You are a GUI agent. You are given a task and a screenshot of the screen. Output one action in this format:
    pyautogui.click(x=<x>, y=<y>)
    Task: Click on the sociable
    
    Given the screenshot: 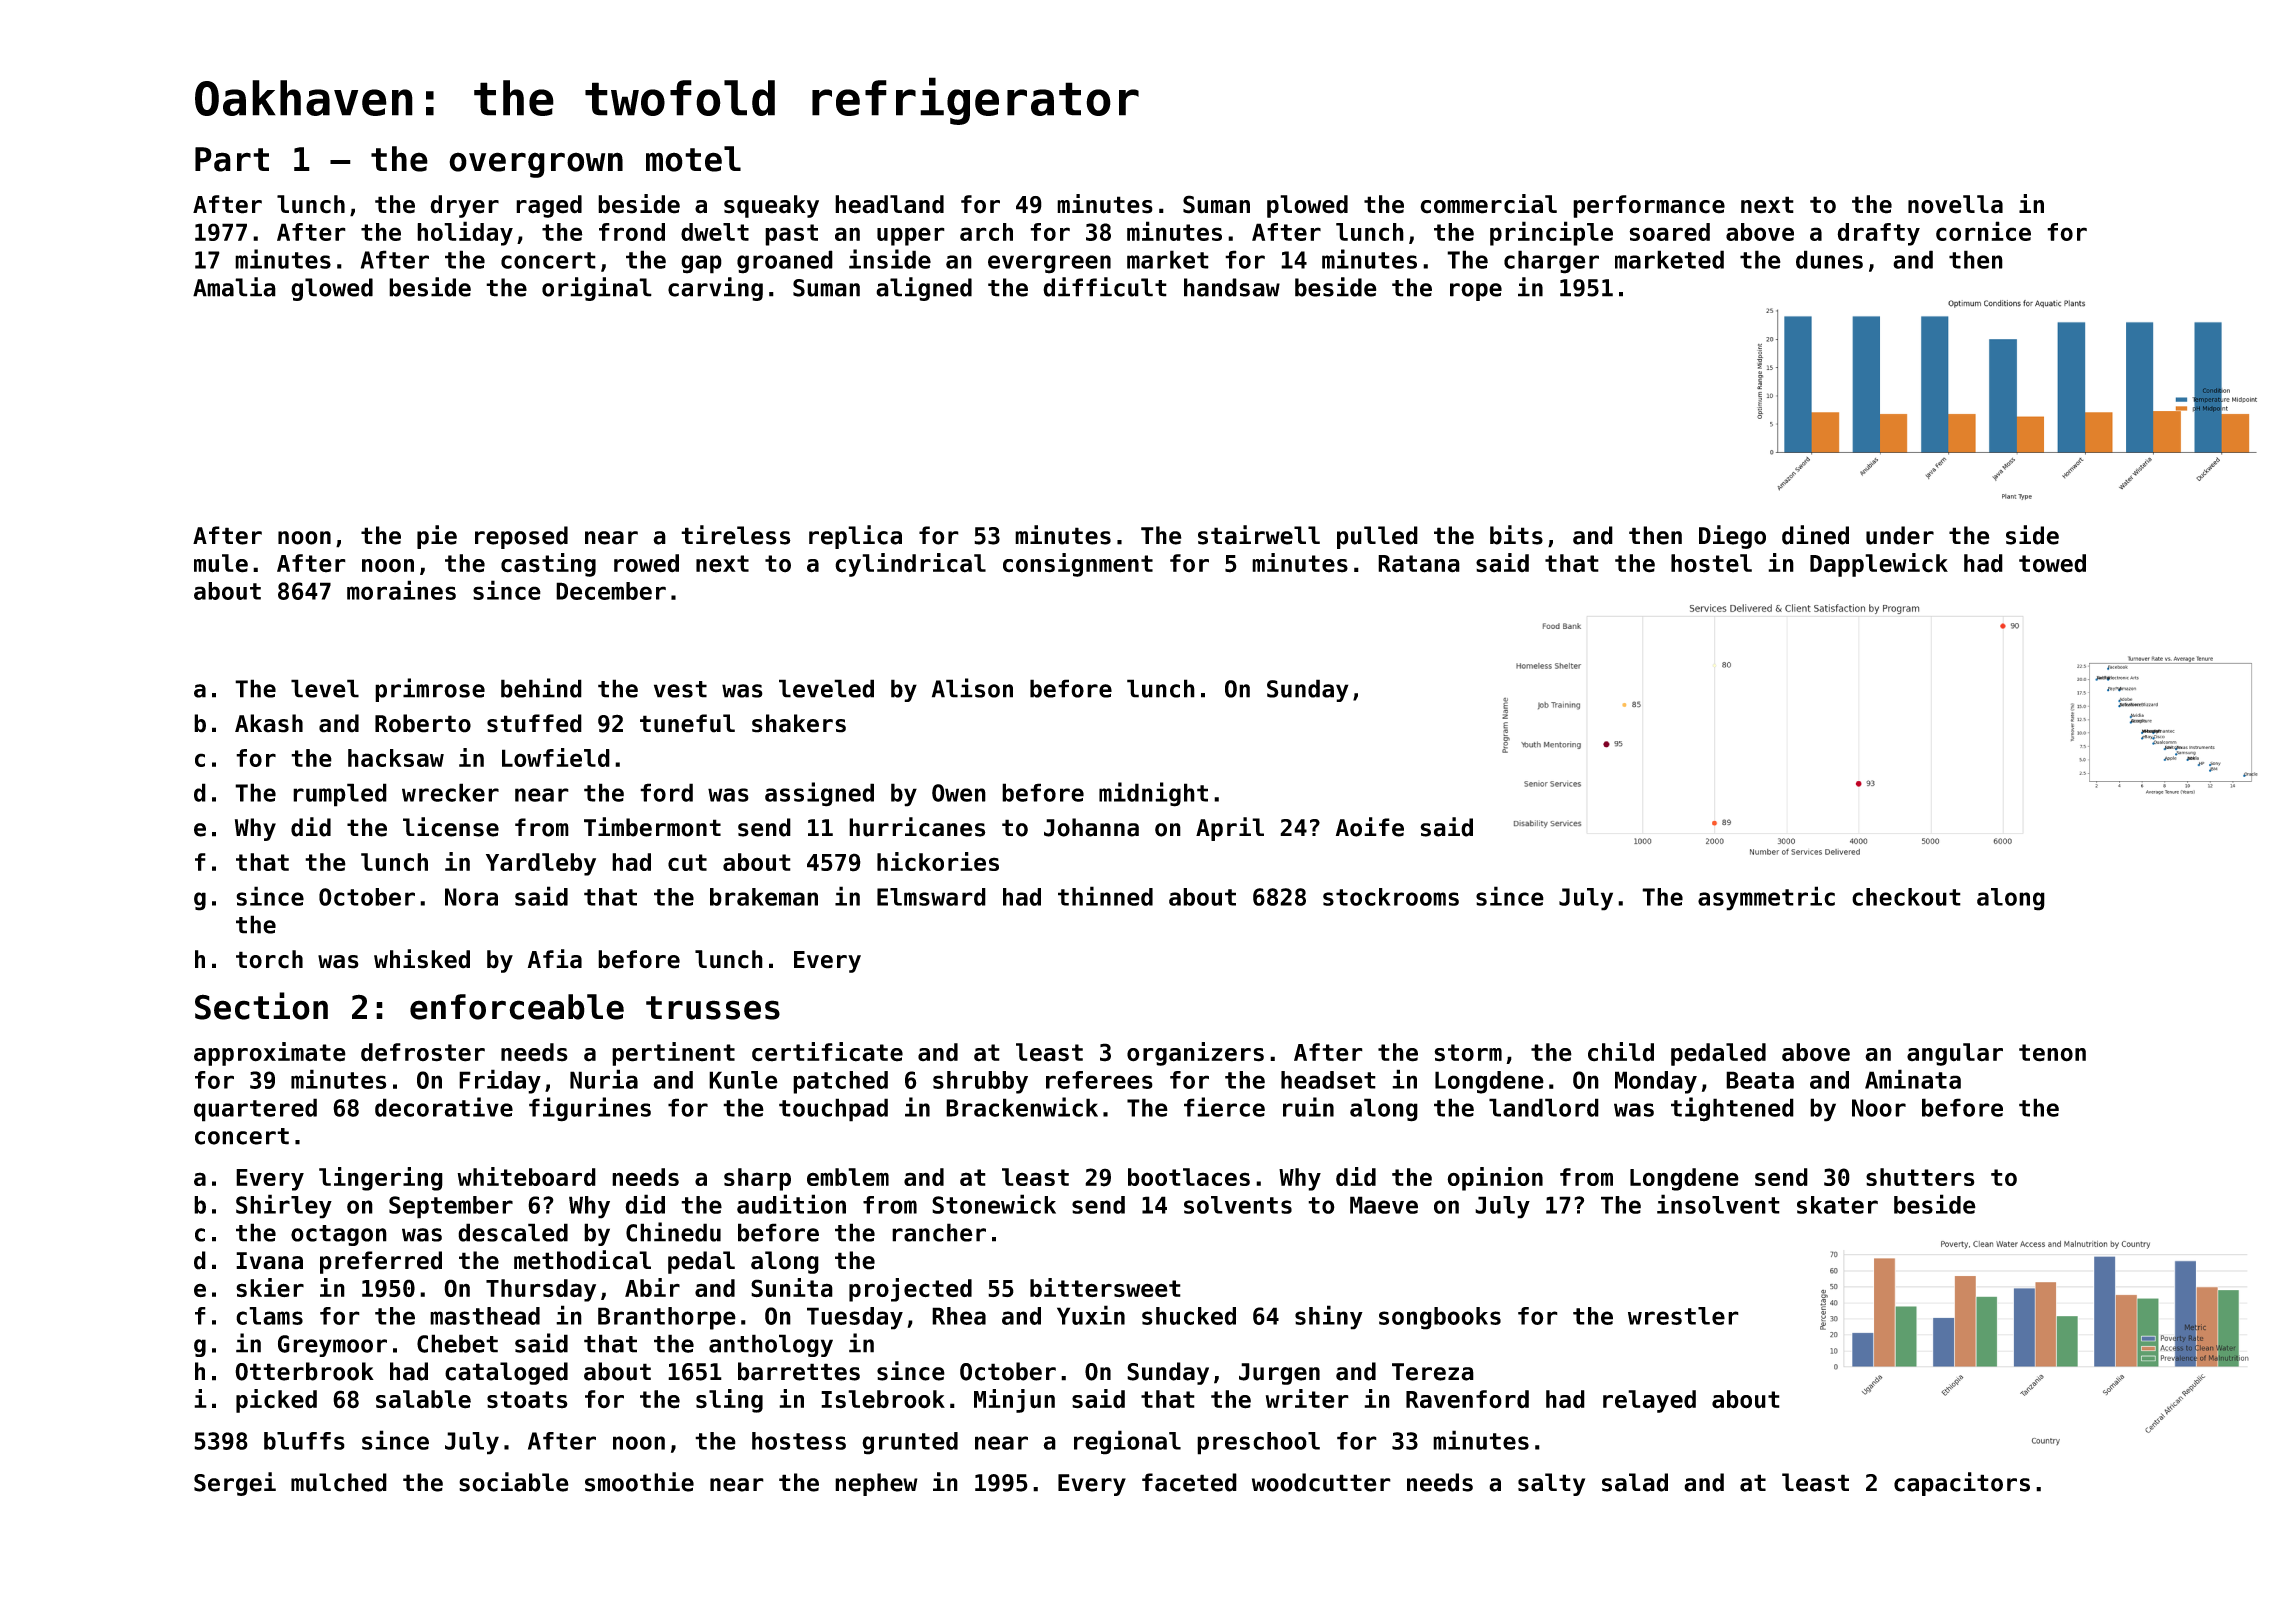 What is the action you would take?
    pyautogui.click(x=514, y=1482)
